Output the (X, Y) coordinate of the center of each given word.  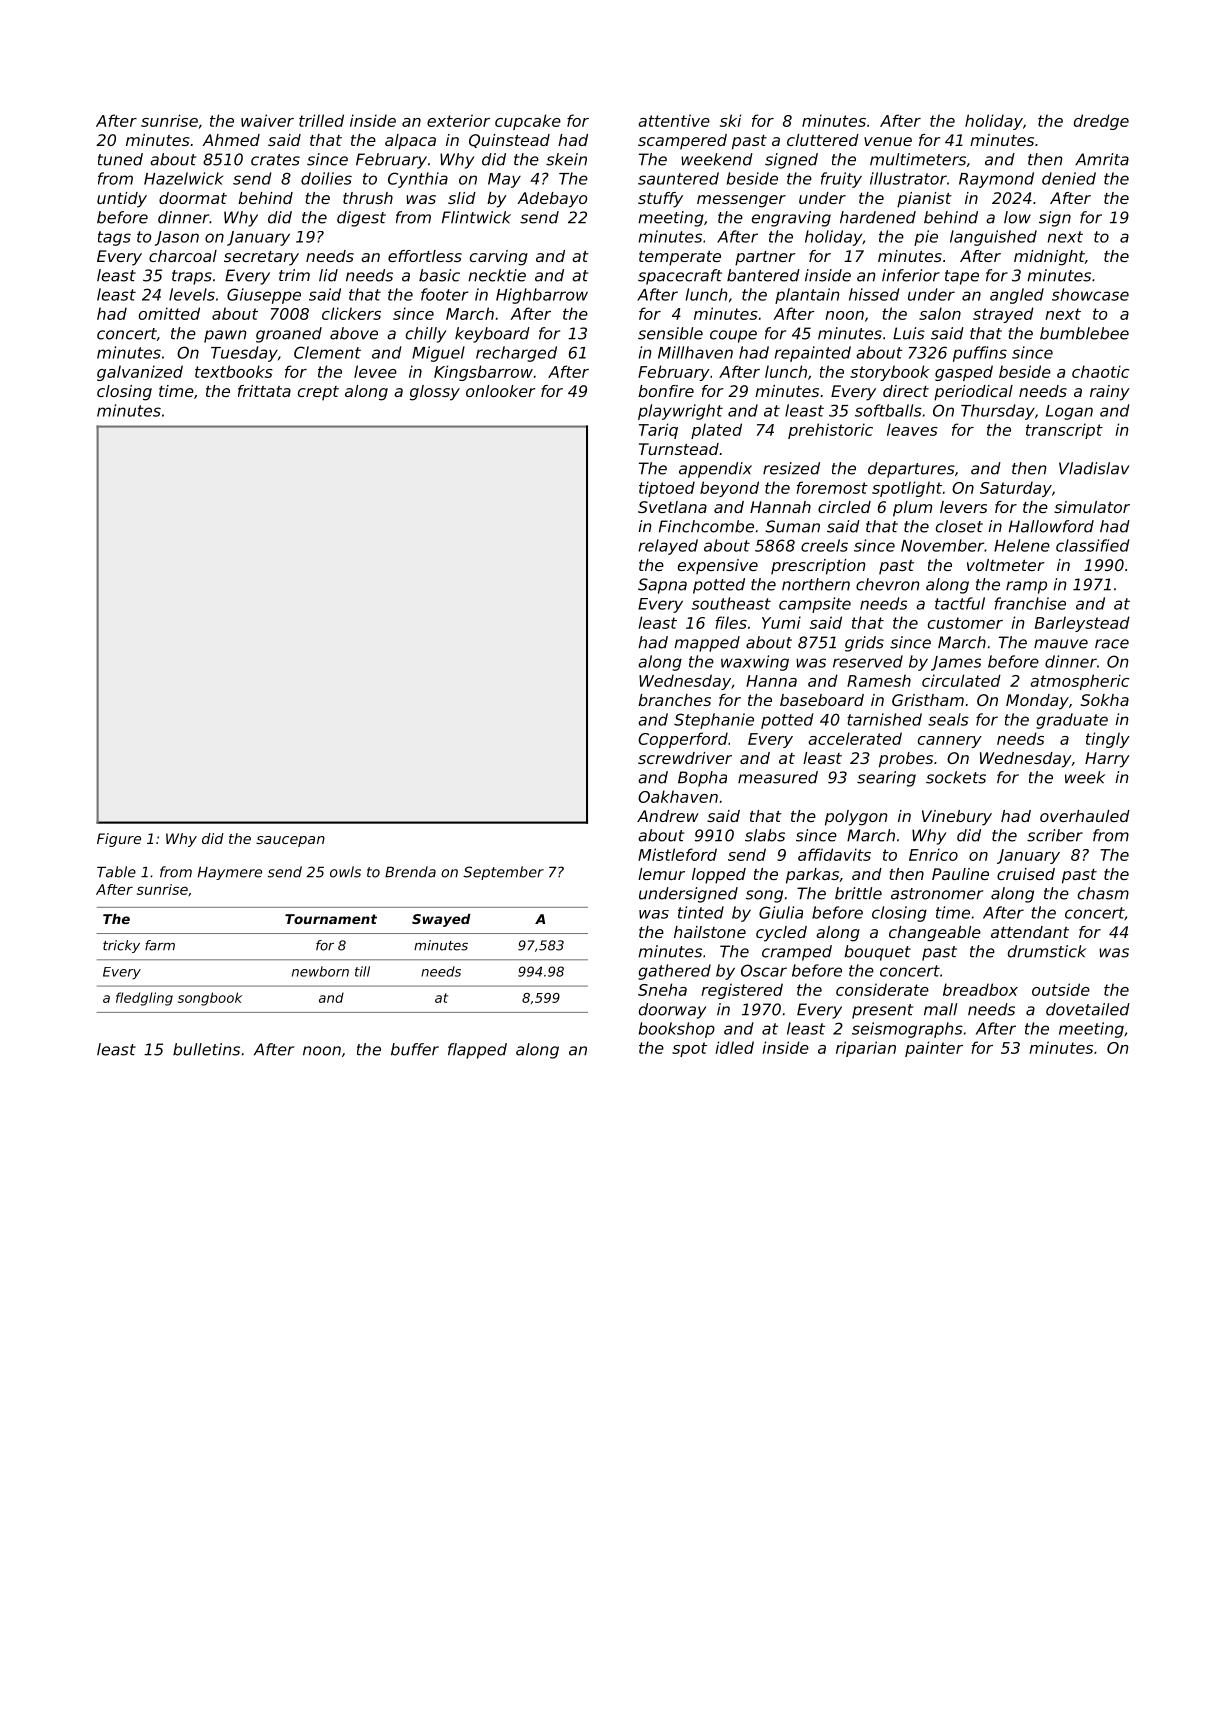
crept (318, 393)
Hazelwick (183, 178)
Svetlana (672, 507)
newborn (320, 971)
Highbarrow (542, 296)
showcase (1090, 294)
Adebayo (552, 200)
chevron (887, 584)
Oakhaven (678, 796)
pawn (225, 336)
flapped (477, 1051)
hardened (878, 217)
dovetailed (1088, 1009)
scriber (1055, 835)
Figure (119, 840)
